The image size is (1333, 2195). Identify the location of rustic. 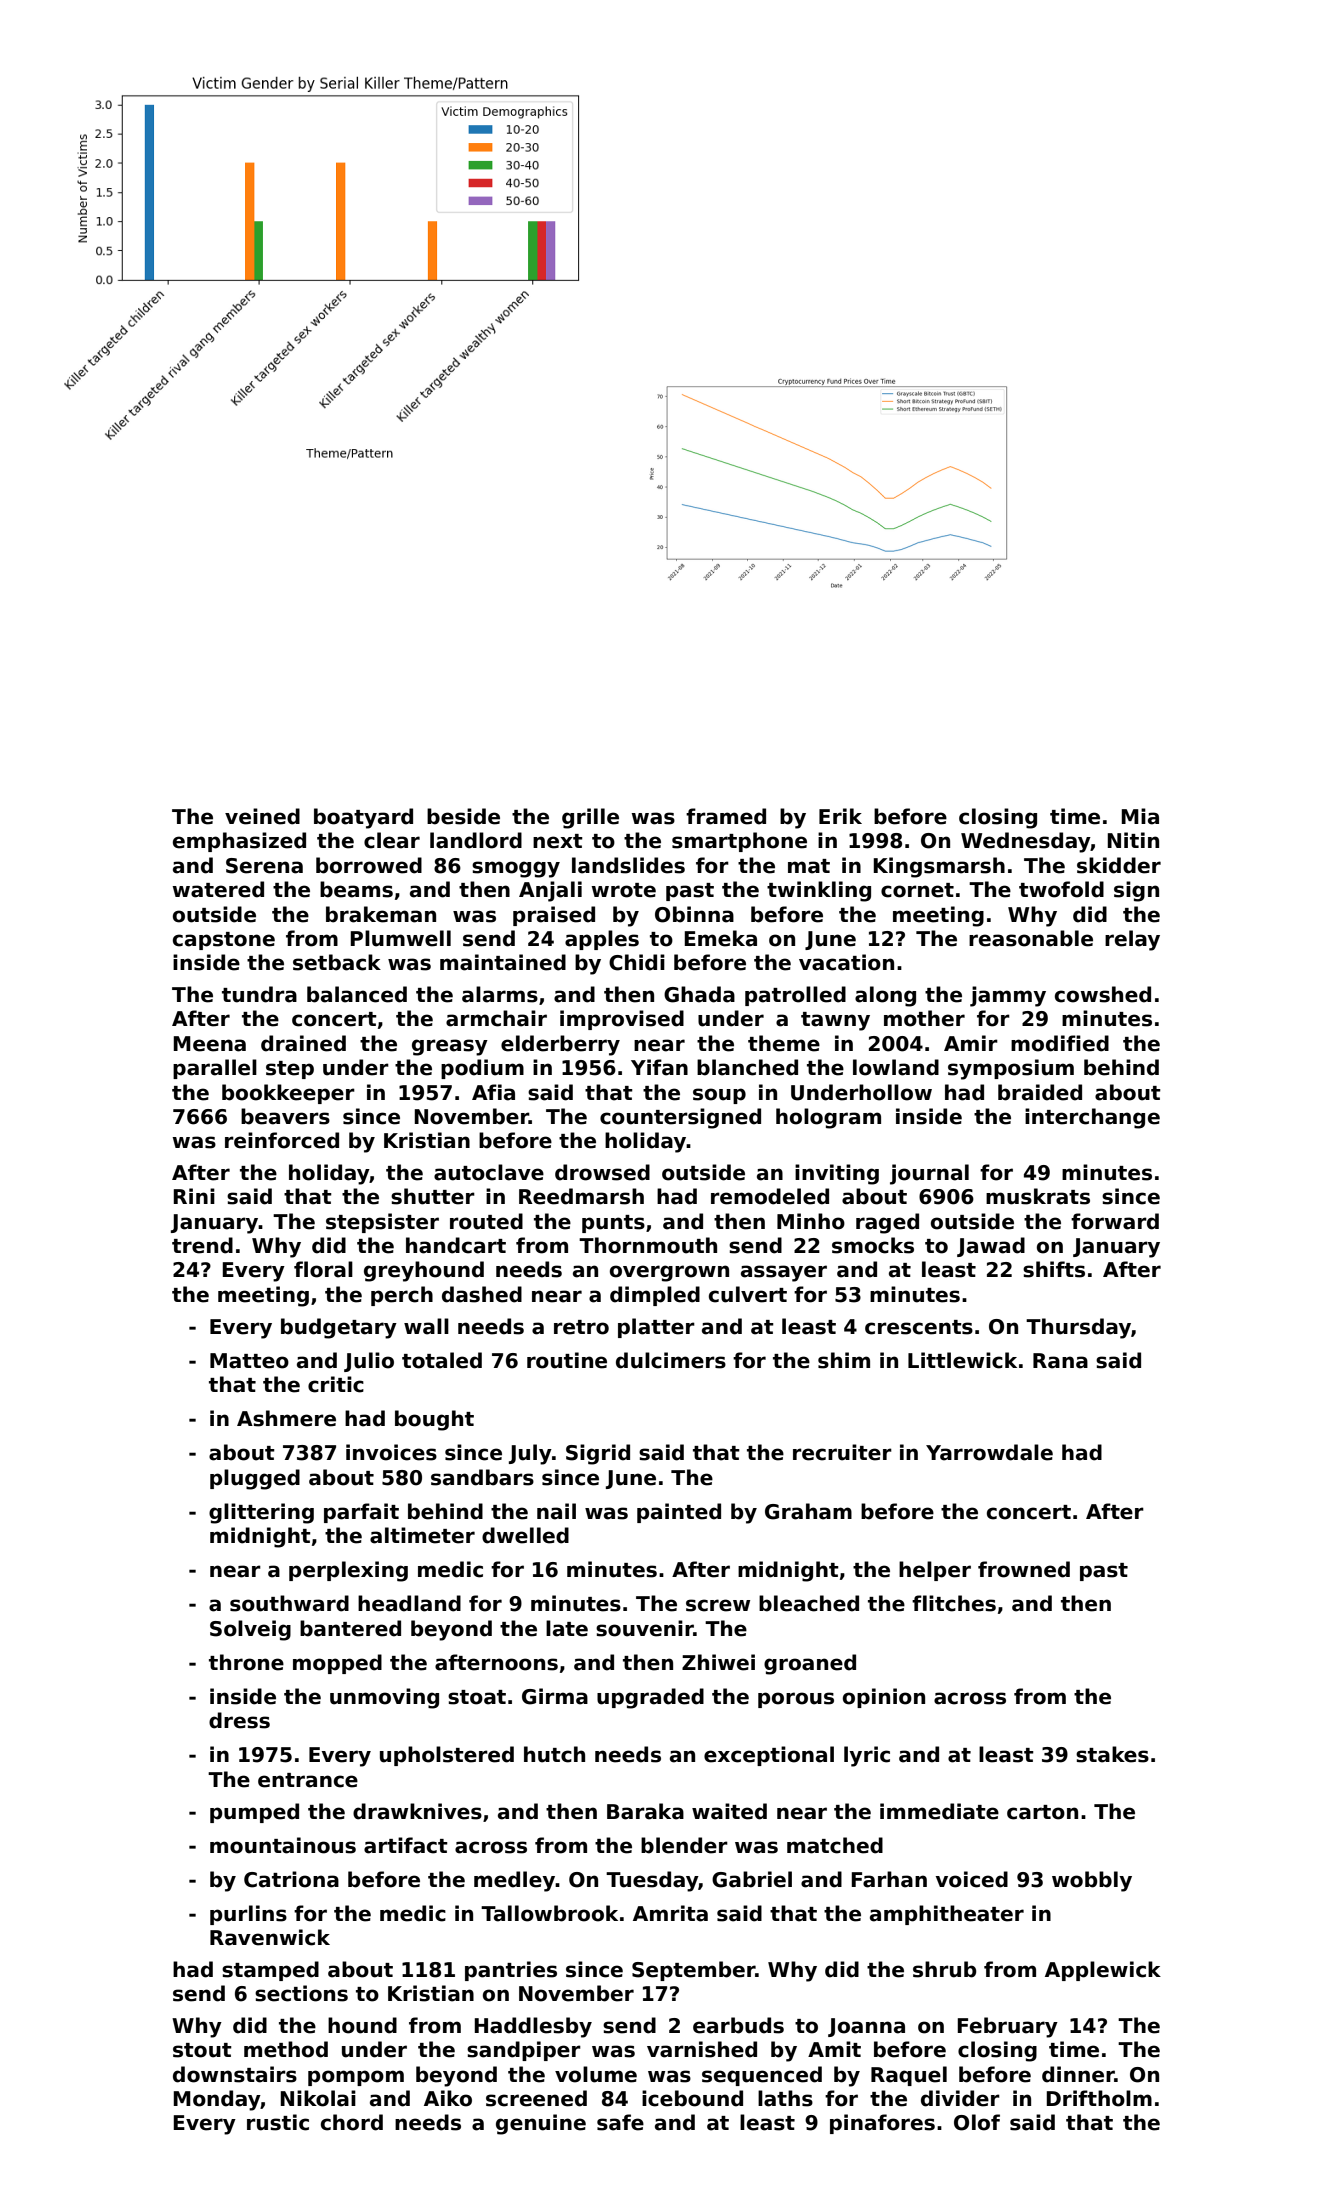
(278, 2122).
